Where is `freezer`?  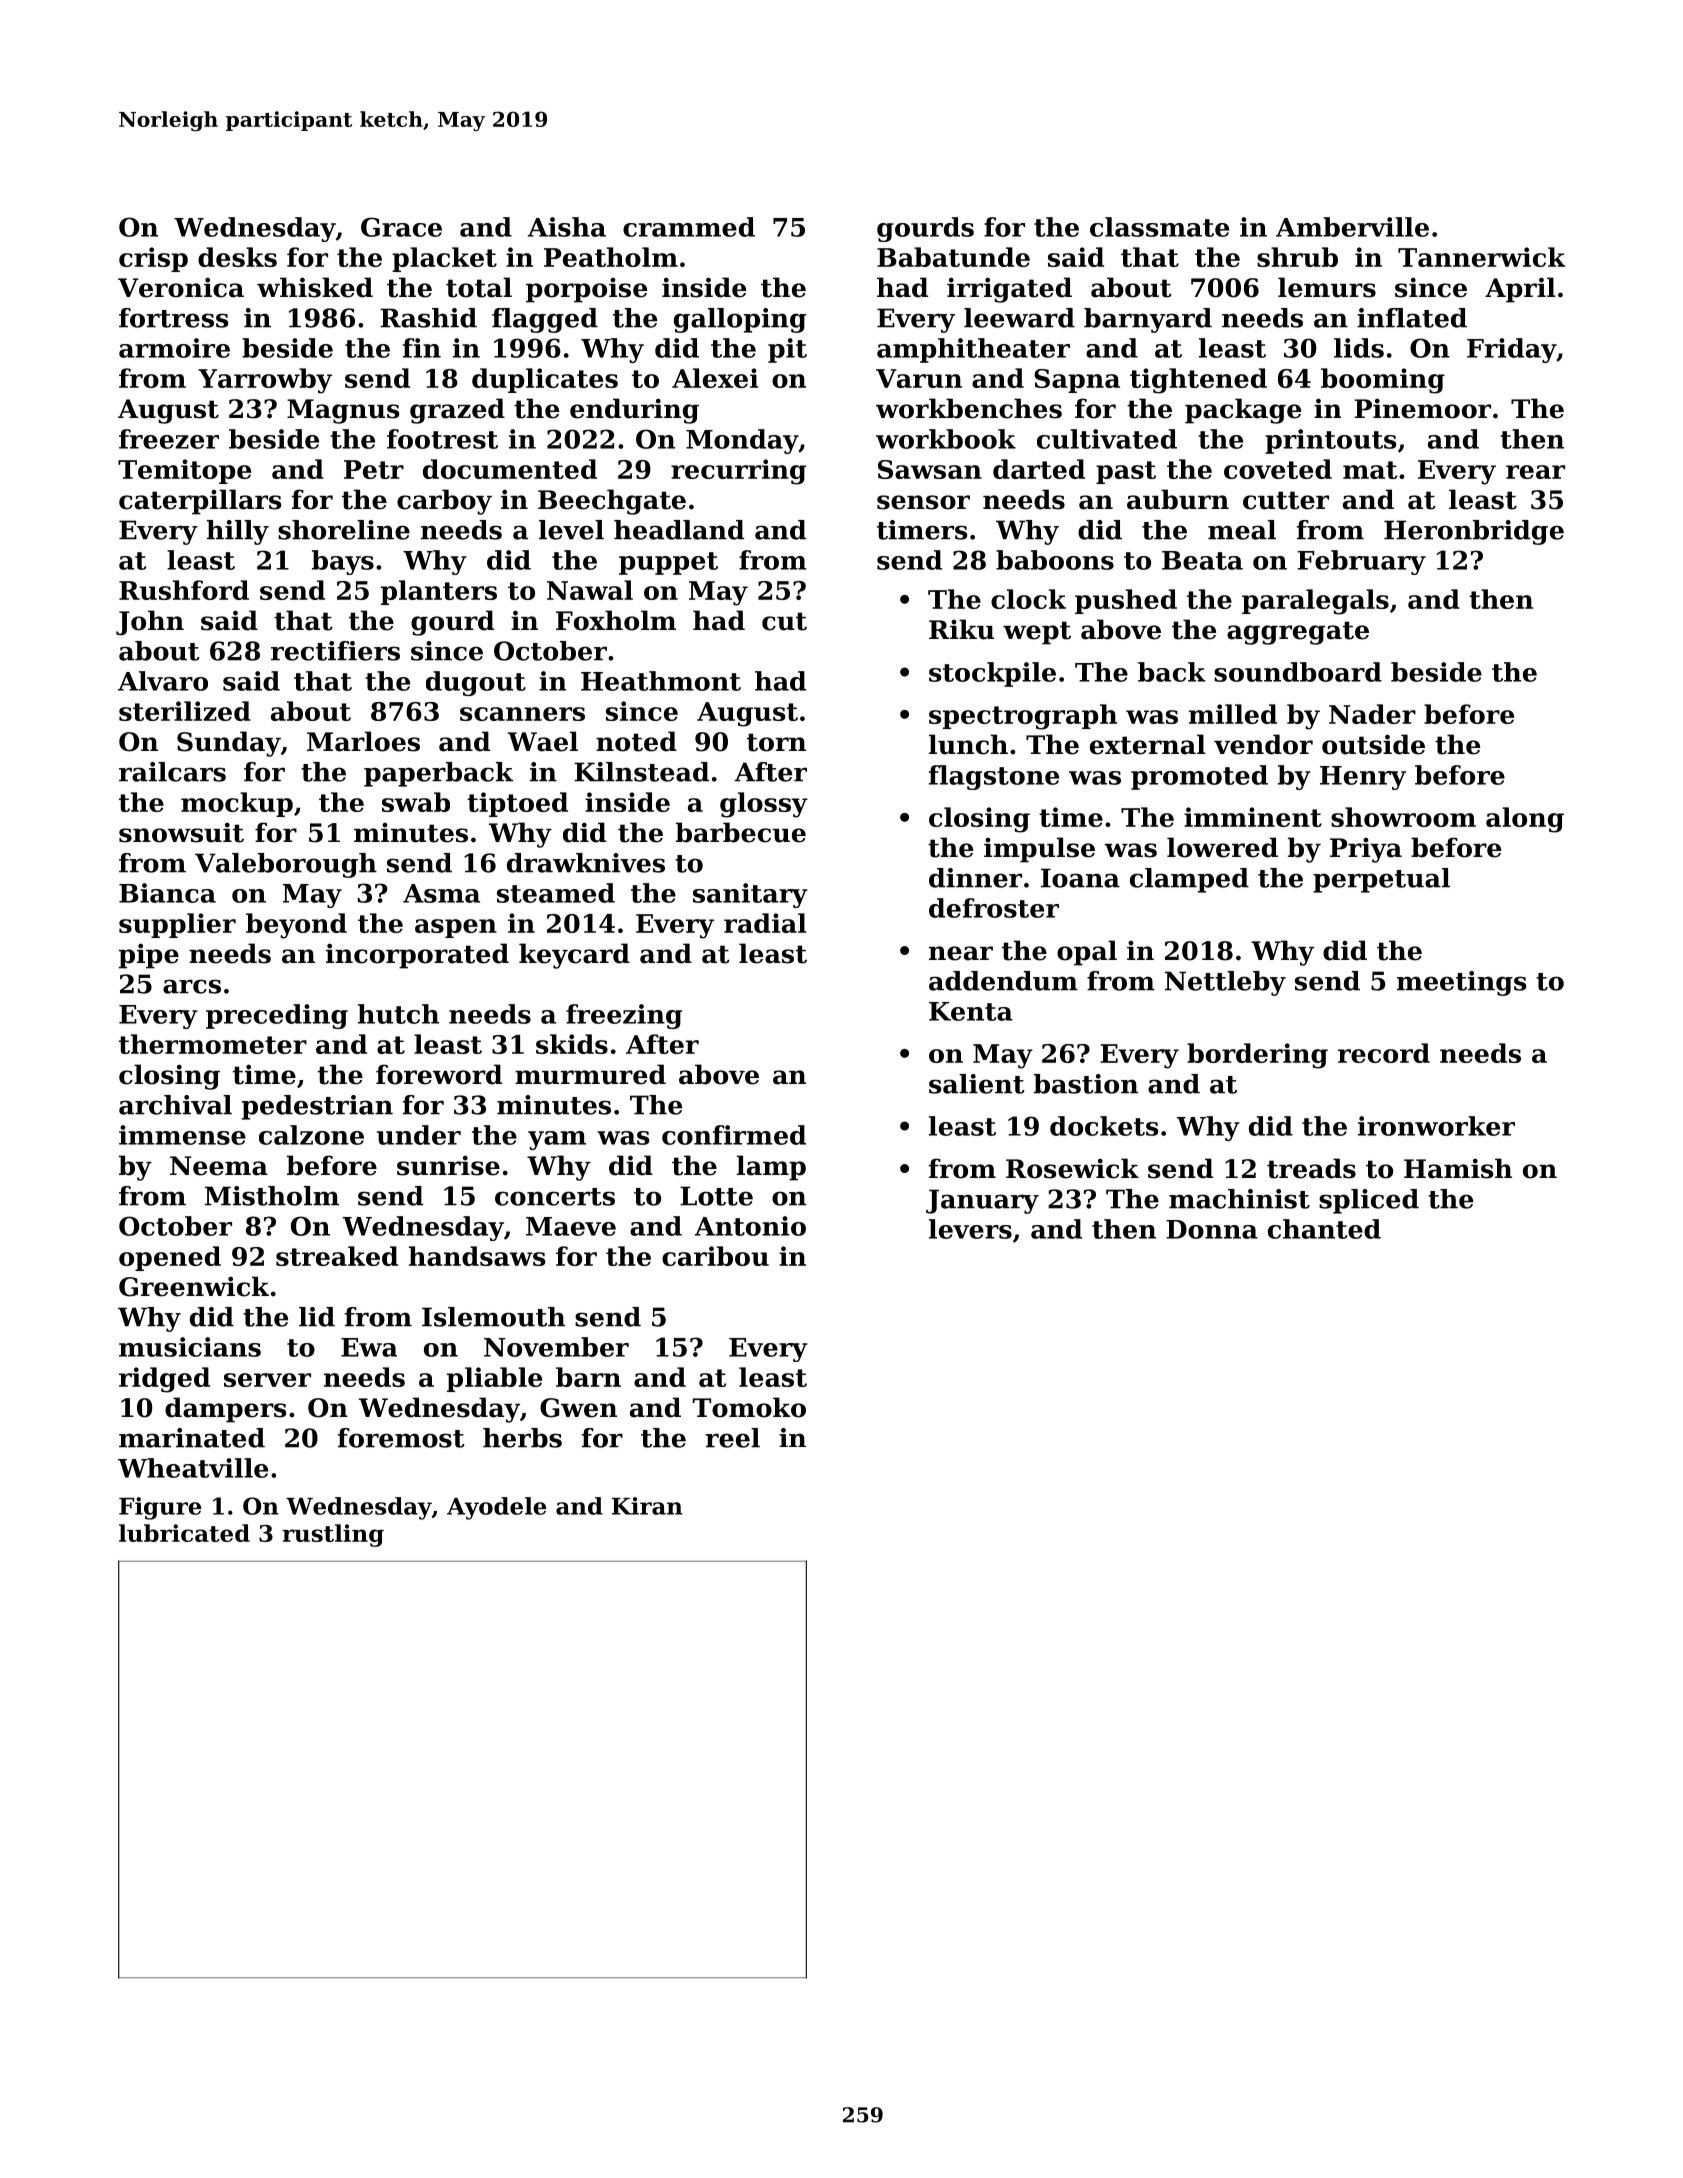
freezer is located at coordinates (169, 439).
